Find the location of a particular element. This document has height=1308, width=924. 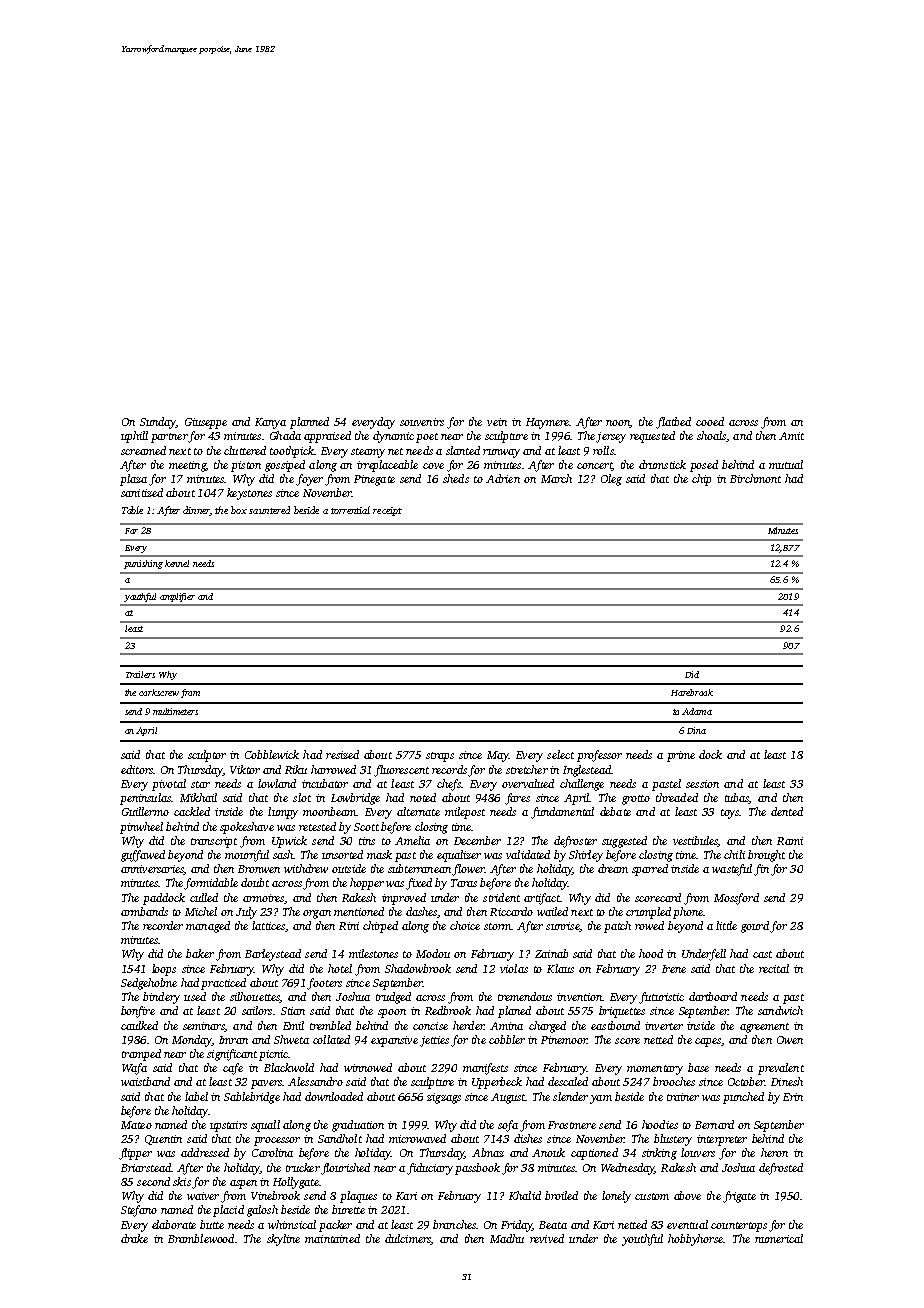

Bramblewood is located at coordinates (201, 1238).
